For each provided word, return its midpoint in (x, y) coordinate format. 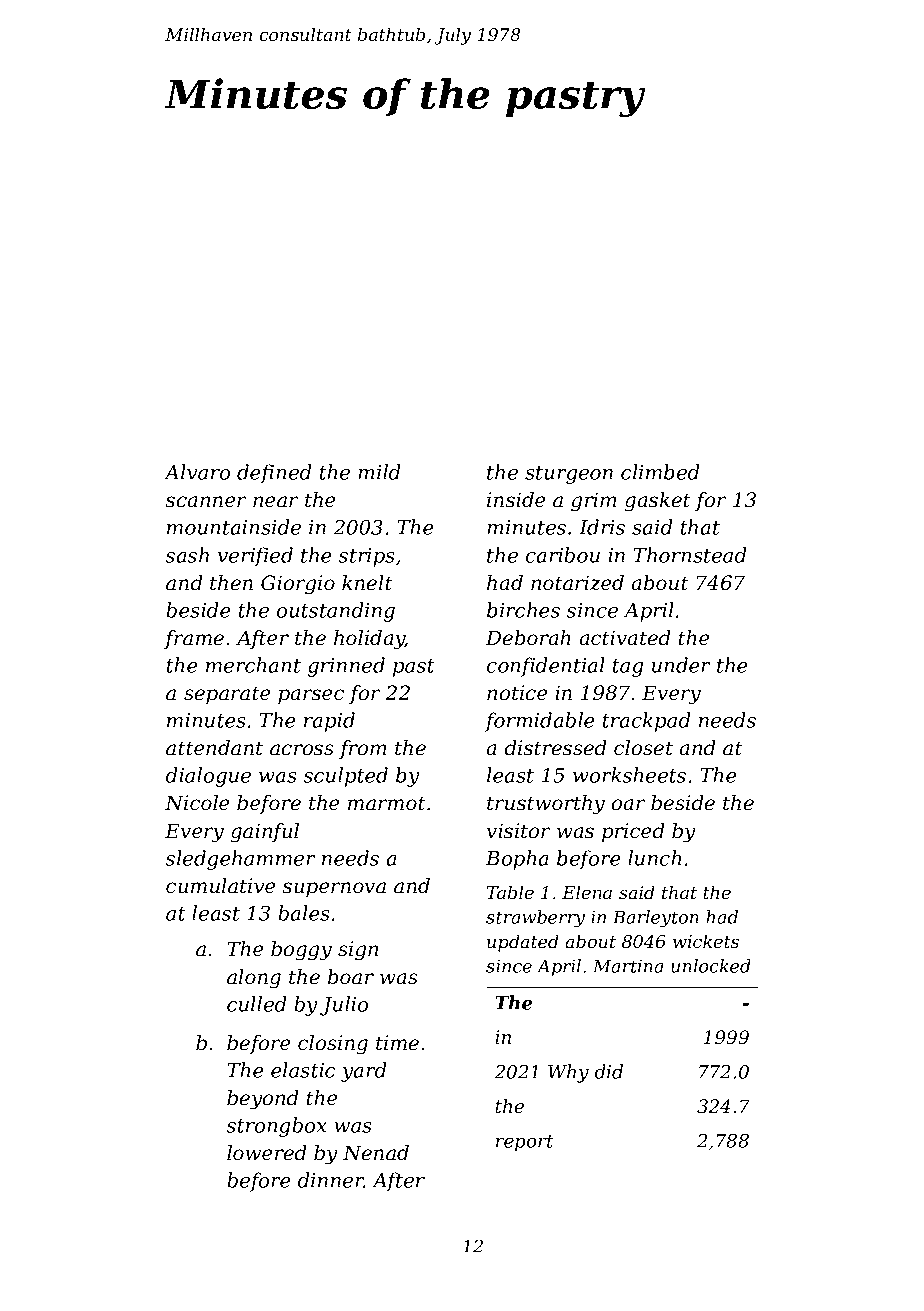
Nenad (376, 1153)
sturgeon (569, 475)
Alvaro (197, 472)
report (525, 1143)
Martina (628, 966)
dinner (331, 1180)
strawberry (535, 919)
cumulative (221, 886)
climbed (660, 472)
